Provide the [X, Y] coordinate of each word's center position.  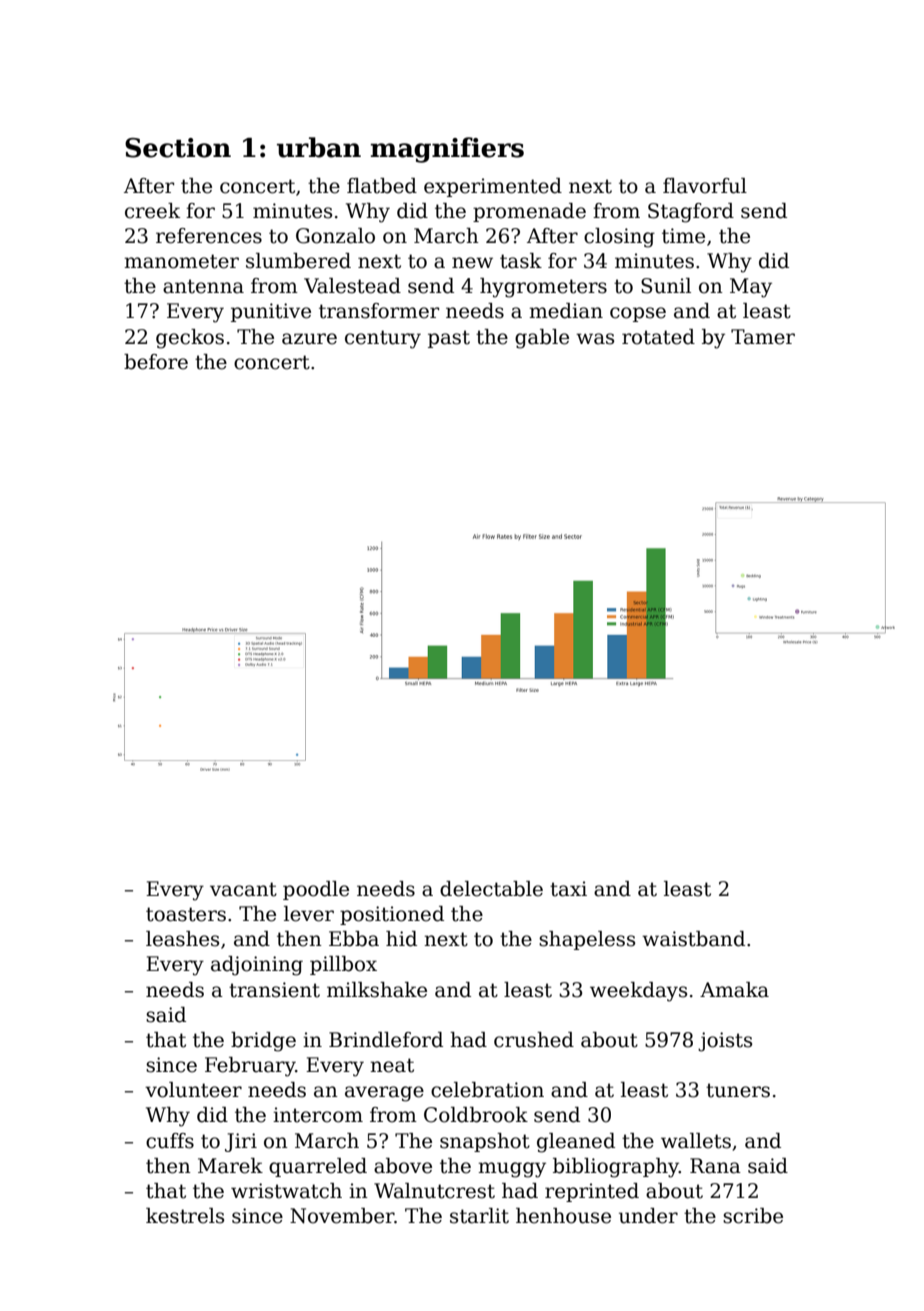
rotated [658, 337]
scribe [753, 1216]
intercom [318, 1115]
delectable [491, 889]
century [383, 339]
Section [178, 148]
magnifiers [447, 150]
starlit [479, 1216]
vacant [243, 889]
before [156, 362]
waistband [693, 939]
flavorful [705, 186]
